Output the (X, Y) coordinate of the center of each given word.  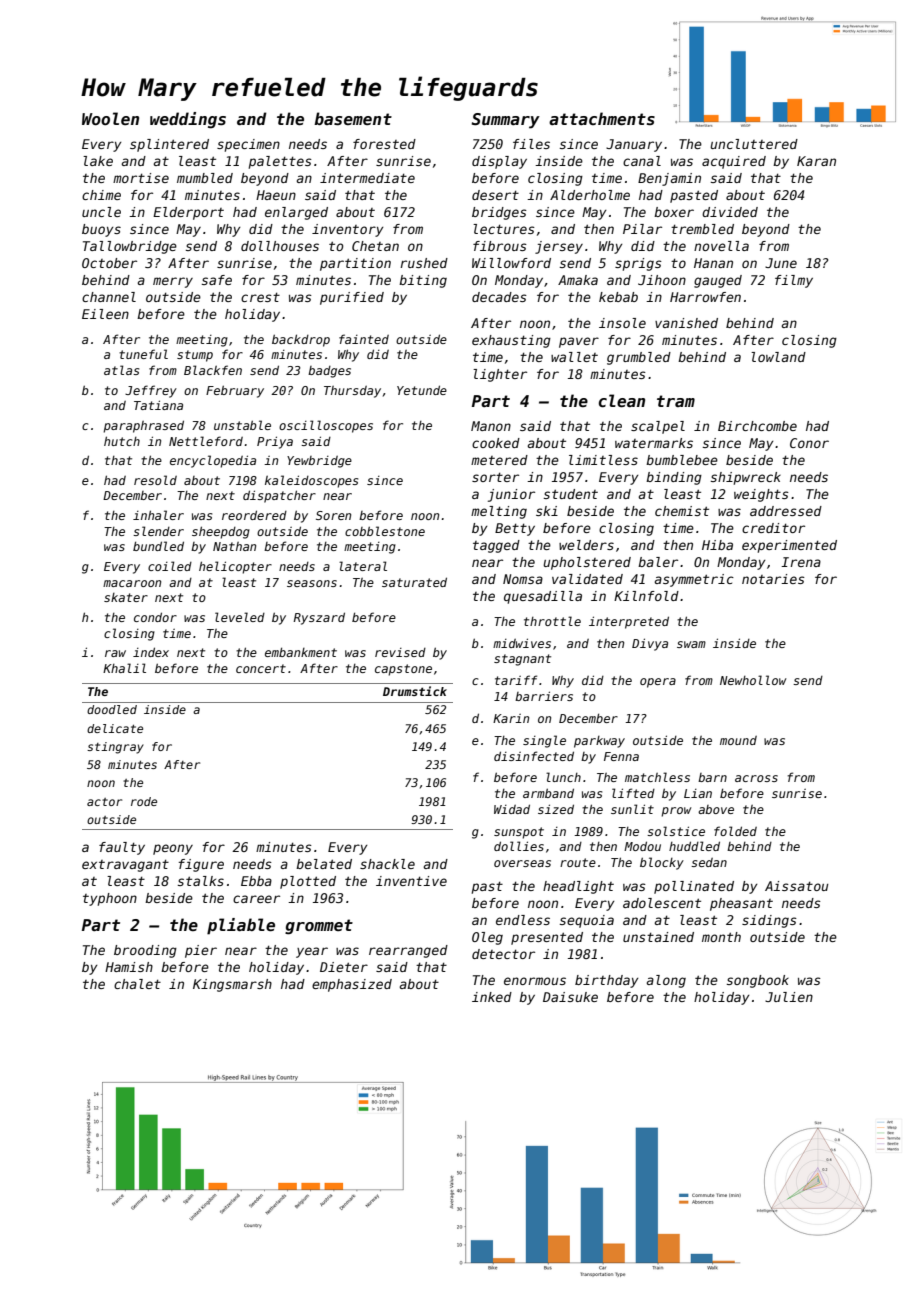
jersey (559, 247)
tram (676, 401)
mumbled (205, 178)
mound (738, 740)
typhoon (110, 899)
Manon (491, 426)
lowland (778, 357)
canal (642, 161)
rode (144, 801)
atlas (121, 370)
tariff (516, 680)
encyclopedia (213, 461)
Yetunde (422, 390)
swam (691, 644)
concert (261, 668)
